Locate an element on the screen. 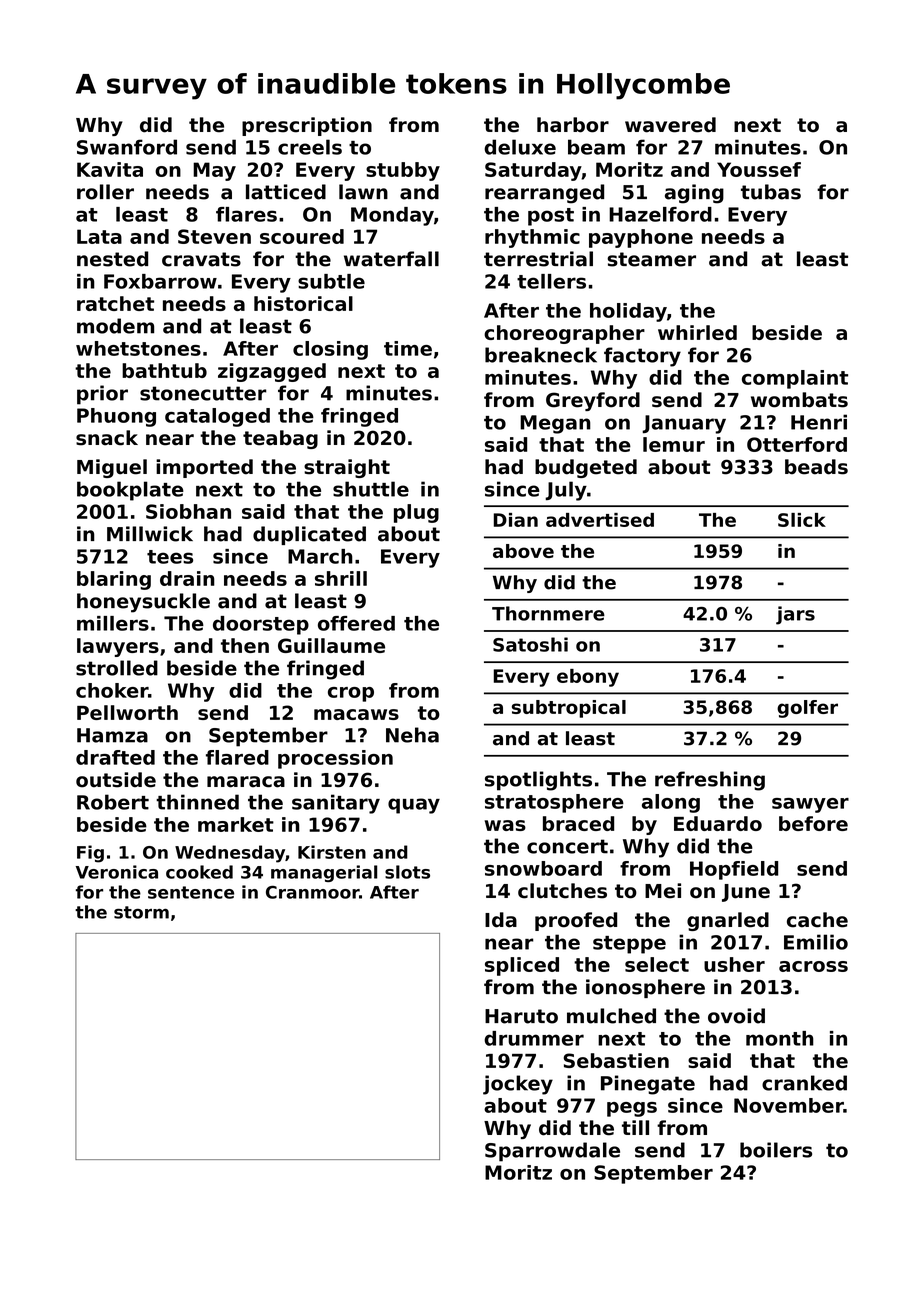 This screenshot has height=1311, width=924. Steven is located at coordinates (214, 236).
